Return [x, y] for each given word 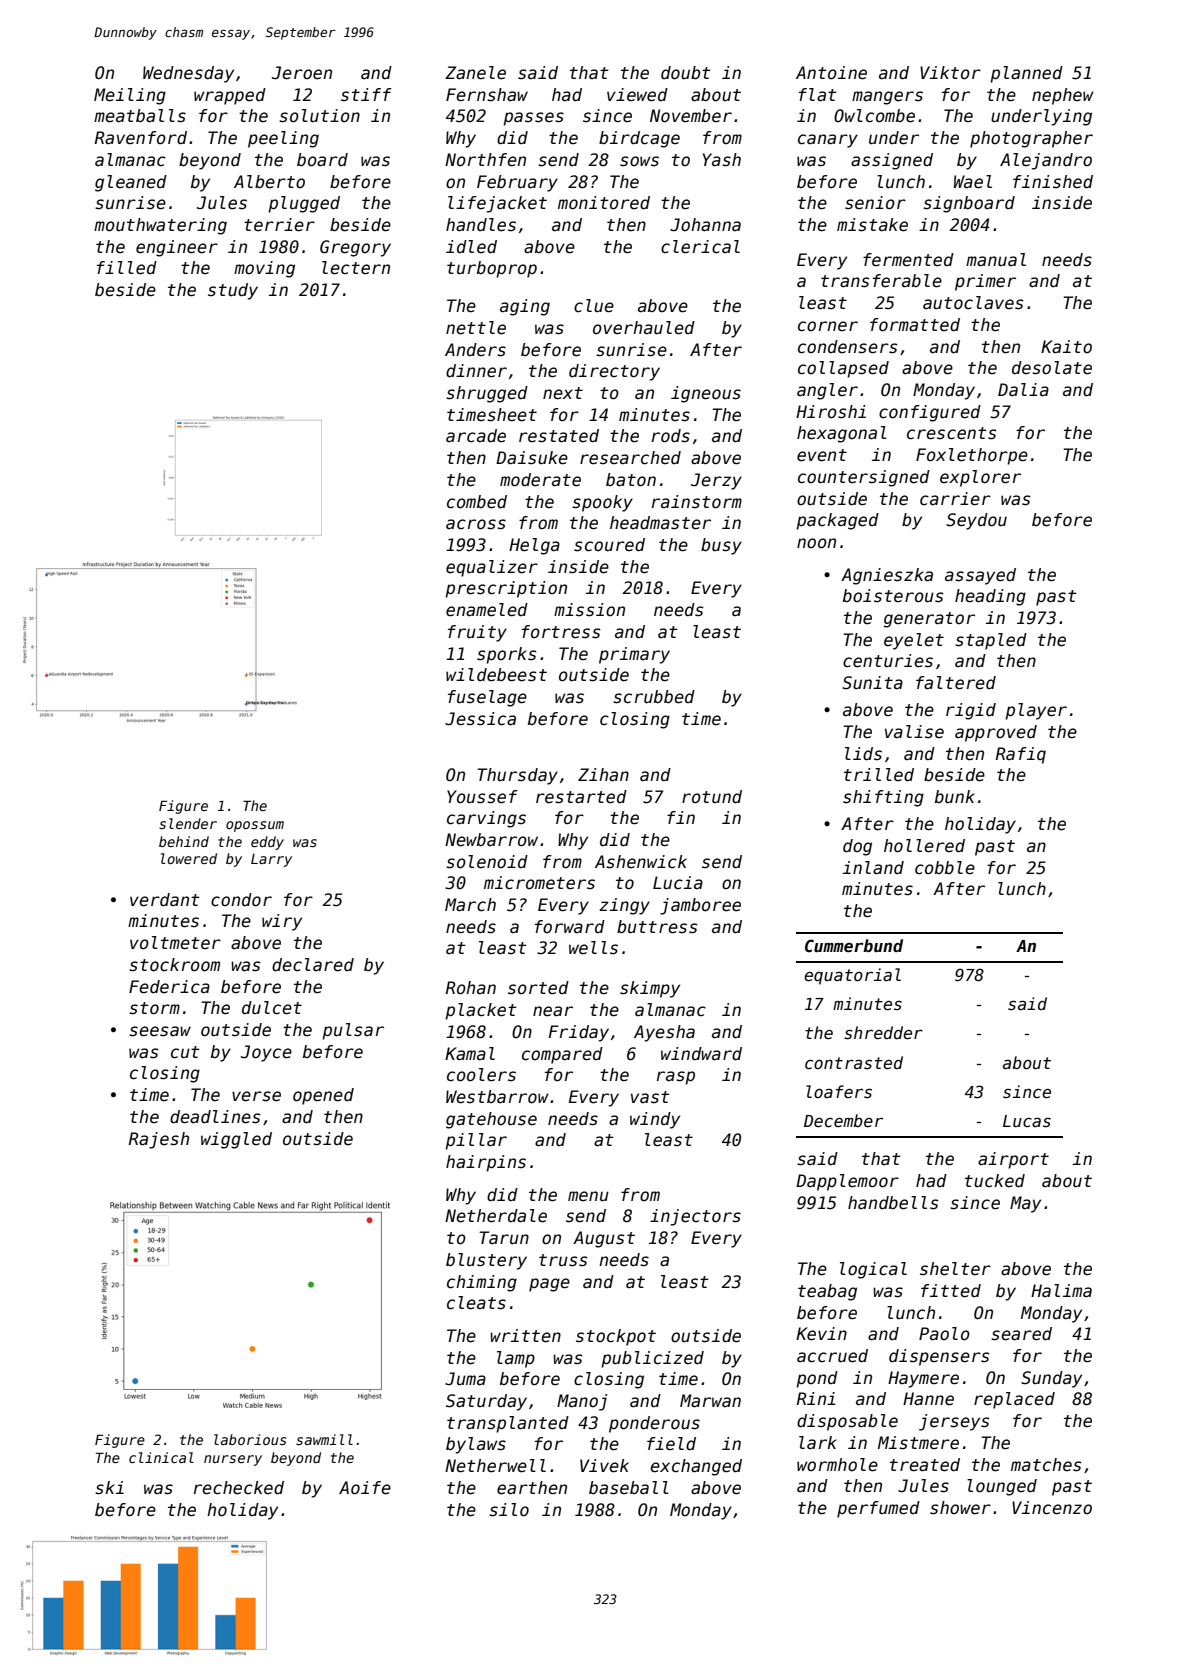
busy [721, 546]
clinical [161, 1457]
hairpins [486, 1163]
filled [127, 268]
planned [1026, 74]
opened [323, 1096]
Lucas [1027, 1121]
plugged [304, 204]
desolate [1052, 368]
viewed [637, 95]
